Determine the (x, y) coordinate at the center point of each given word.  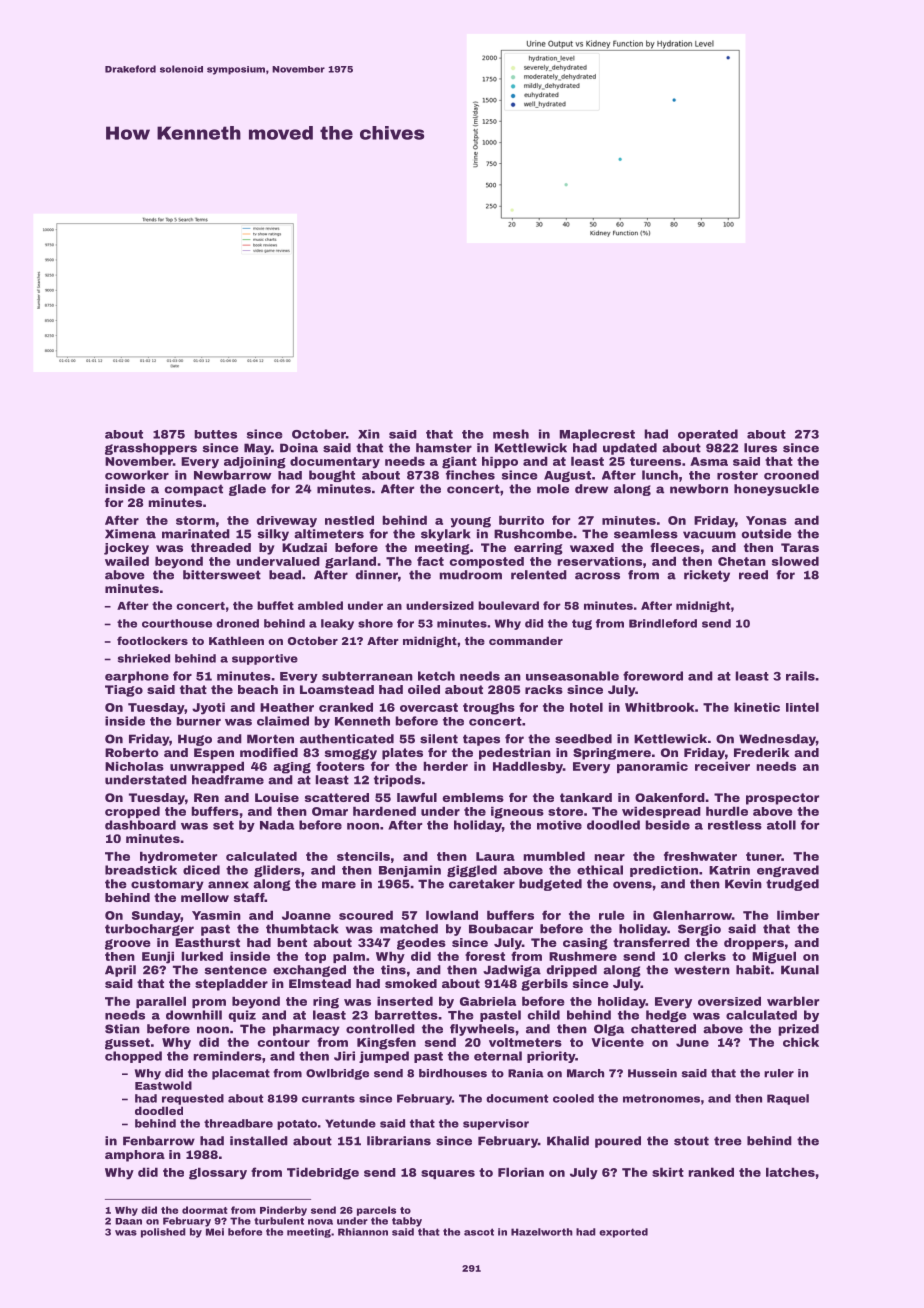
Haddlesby (528, 767)
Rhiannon (363, 1232)
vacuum (709, 535)
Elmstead (320, 983)
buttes (215, 434)
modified (269, 752)
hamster (444, 448)
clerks (705, 956)
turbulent (279, 1221)
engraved (788, 871)
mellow (205, 897)
